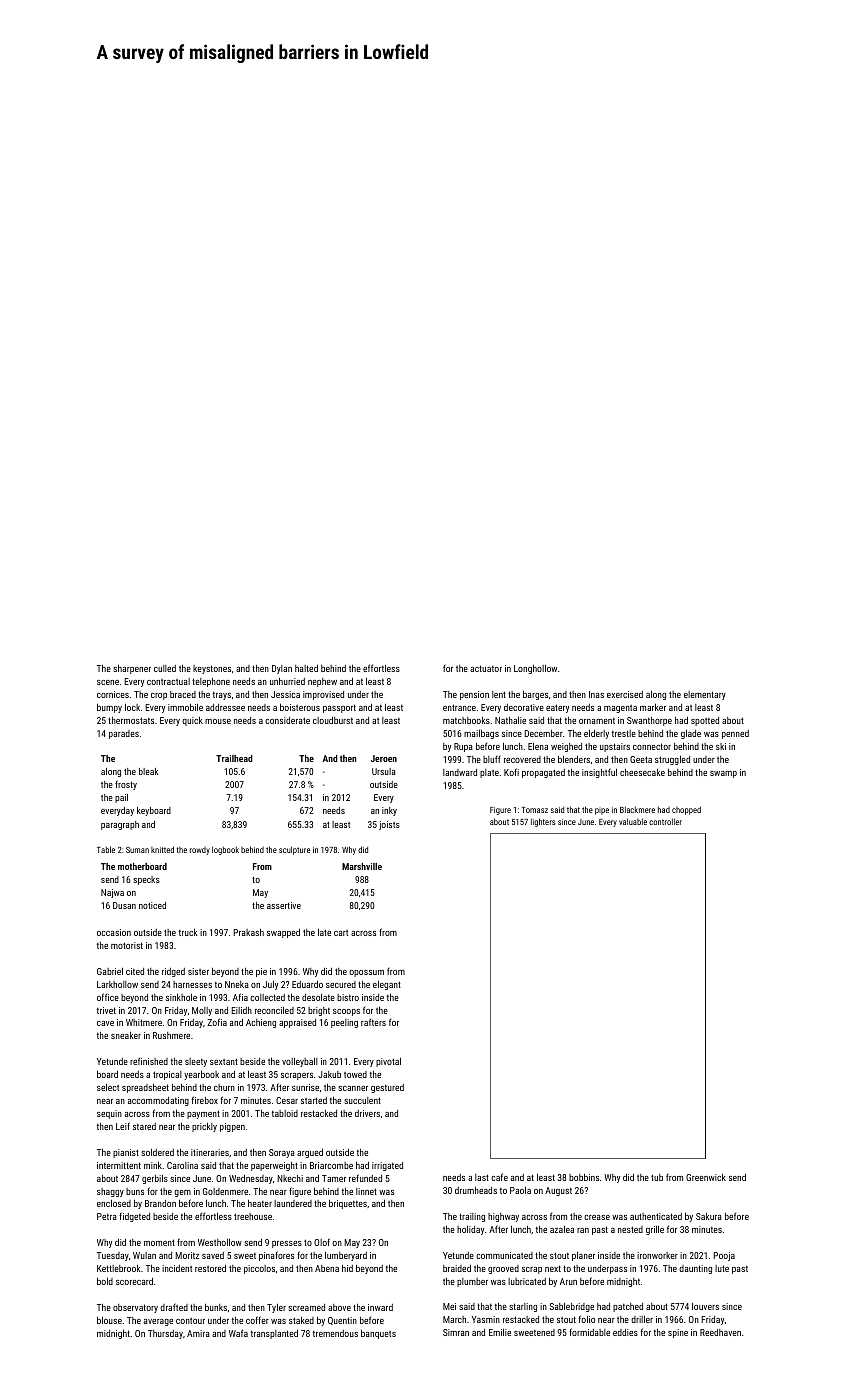 The width and height of the document is (849, 1400). What do you see at coordinates (285, 694) in the document?
I see `Jessica` at bounding box center [285, 694].
